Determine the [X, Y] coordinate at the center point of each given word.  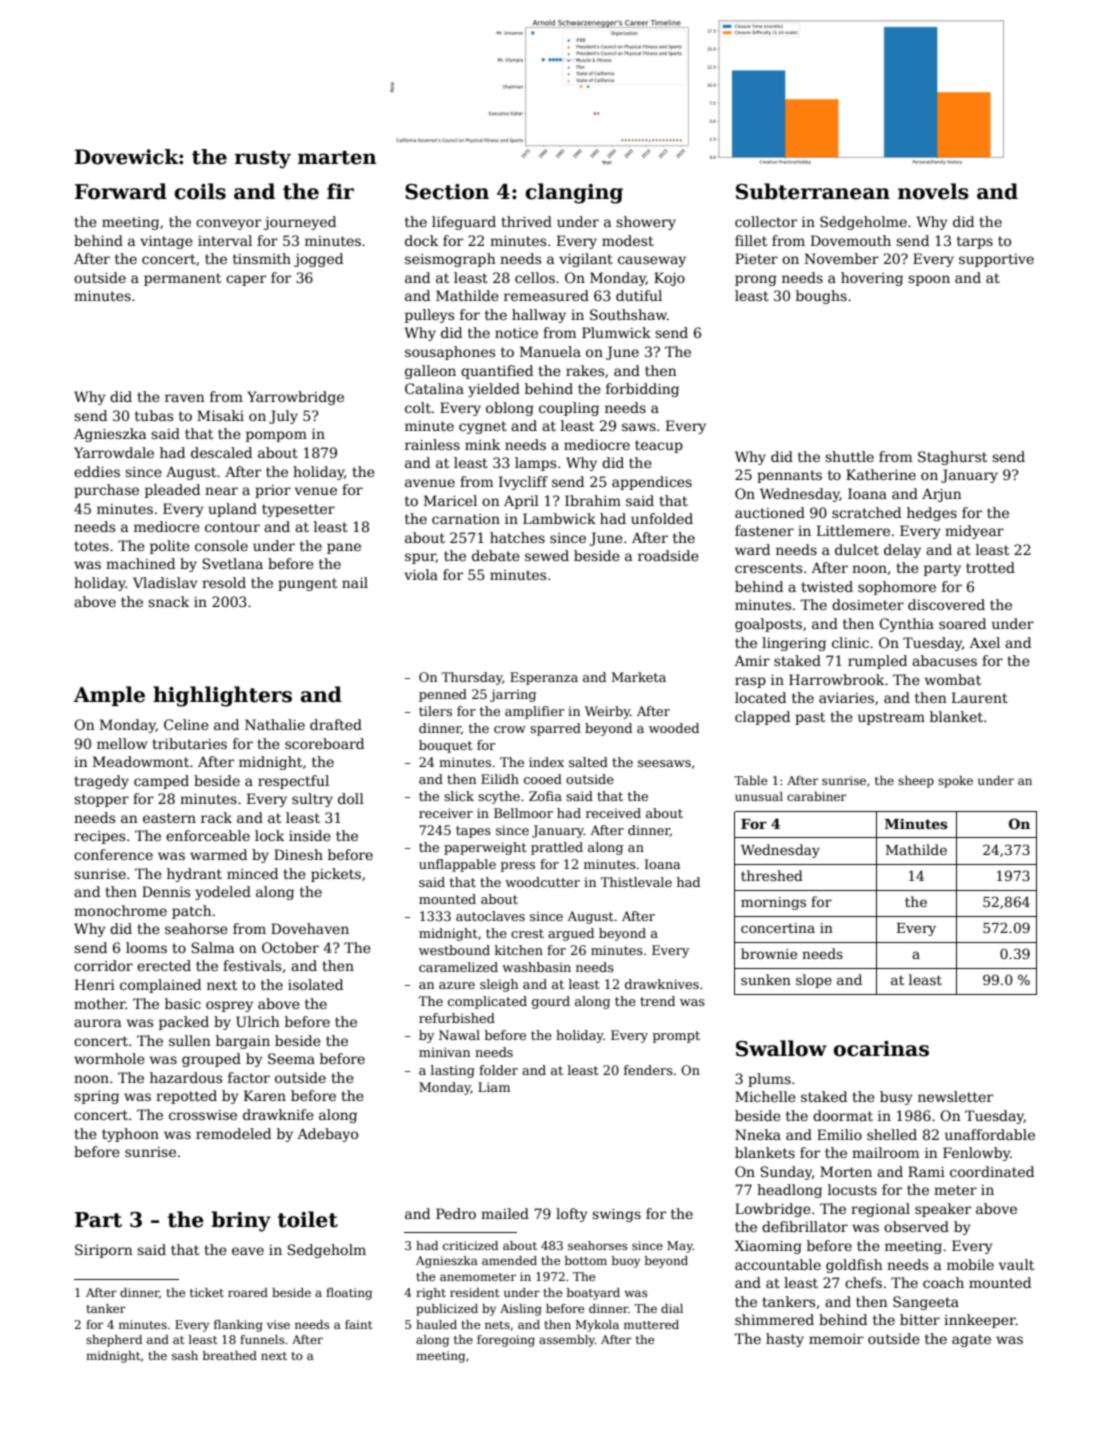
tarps [975, 242]
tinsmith [262, 258]
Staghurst [952, 458]
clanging [574, 193]
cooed [543, 779]
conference [113, 854]
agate [971, 1340]
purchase [106, 491]
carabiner [816, 796]
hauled [436, 1324]
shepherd [114, 1341]
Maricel [450, 500]
